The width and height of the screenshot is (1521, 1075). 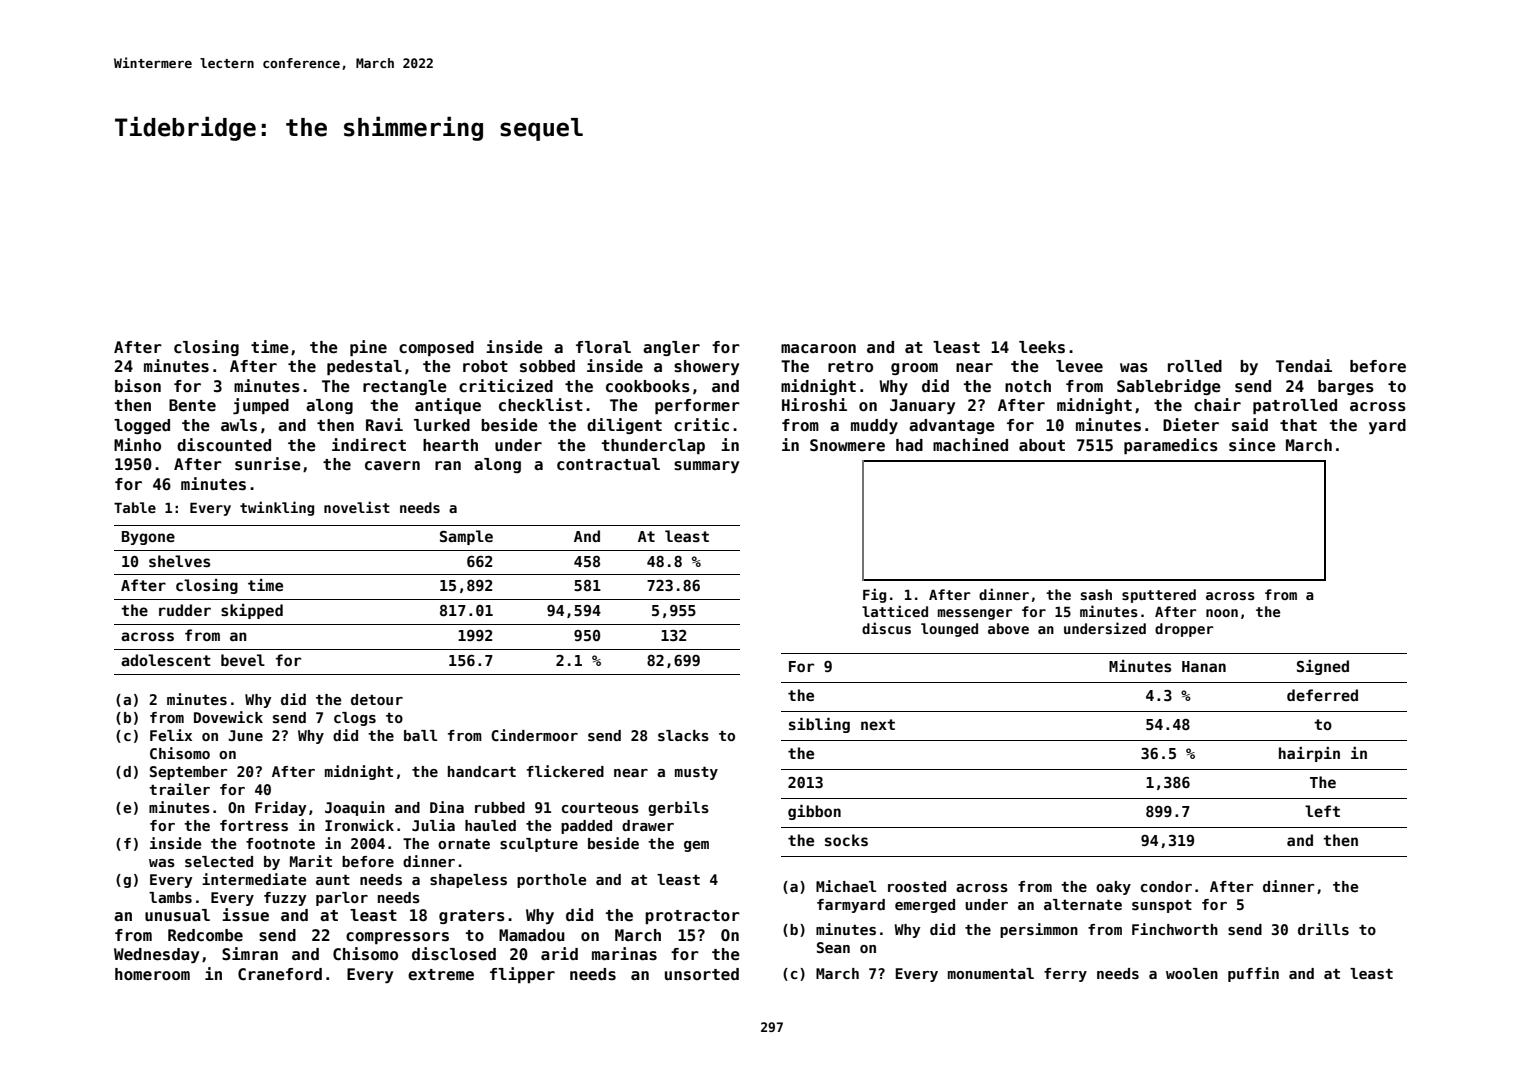 What do you see at coordinates (245, 735) in the screenshot?
I see `June` at bounding box center [245, 735].
